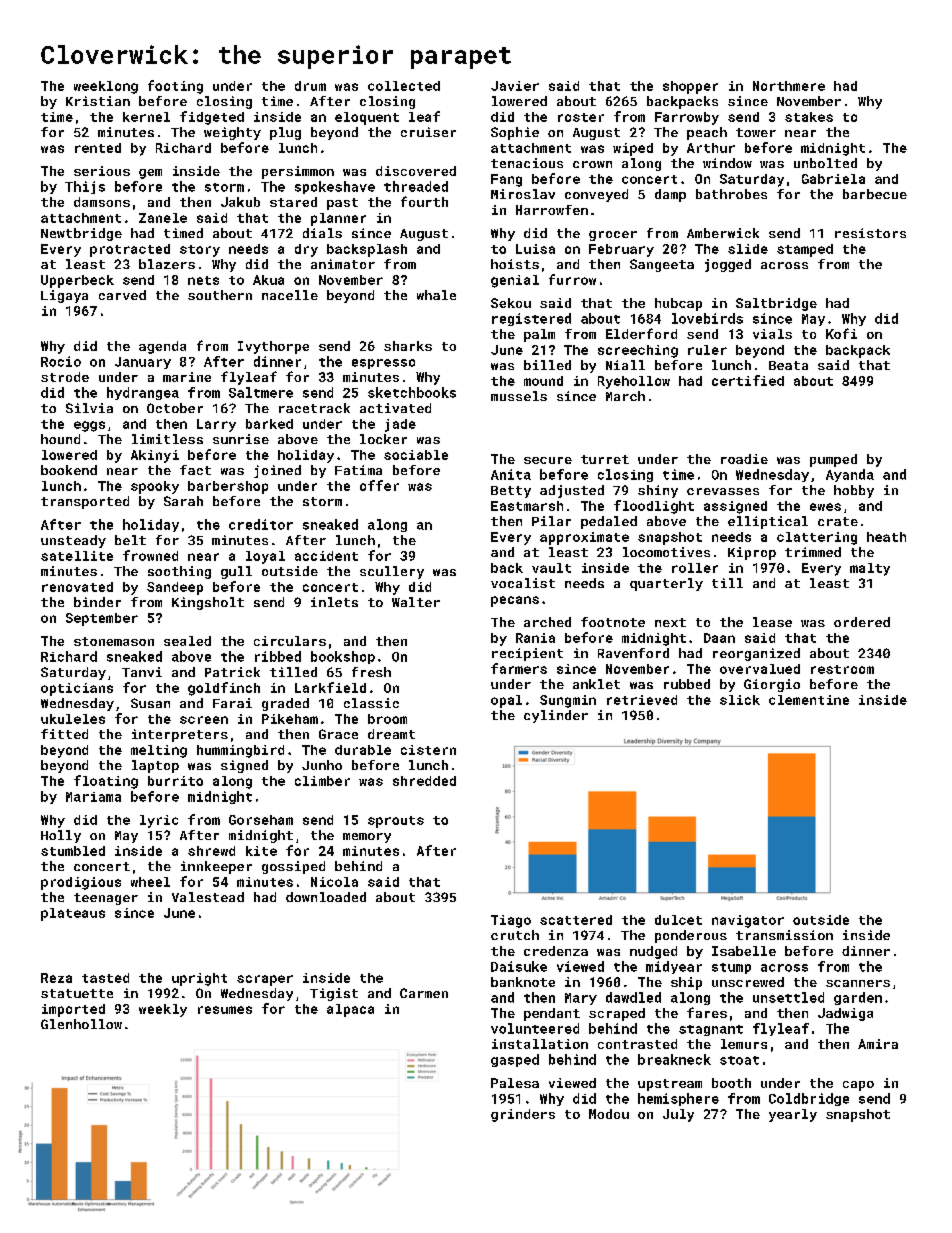  What do you see at coordinates (670, 622) in the screenshot?
I see `next` at bounding box center [670, 622].
